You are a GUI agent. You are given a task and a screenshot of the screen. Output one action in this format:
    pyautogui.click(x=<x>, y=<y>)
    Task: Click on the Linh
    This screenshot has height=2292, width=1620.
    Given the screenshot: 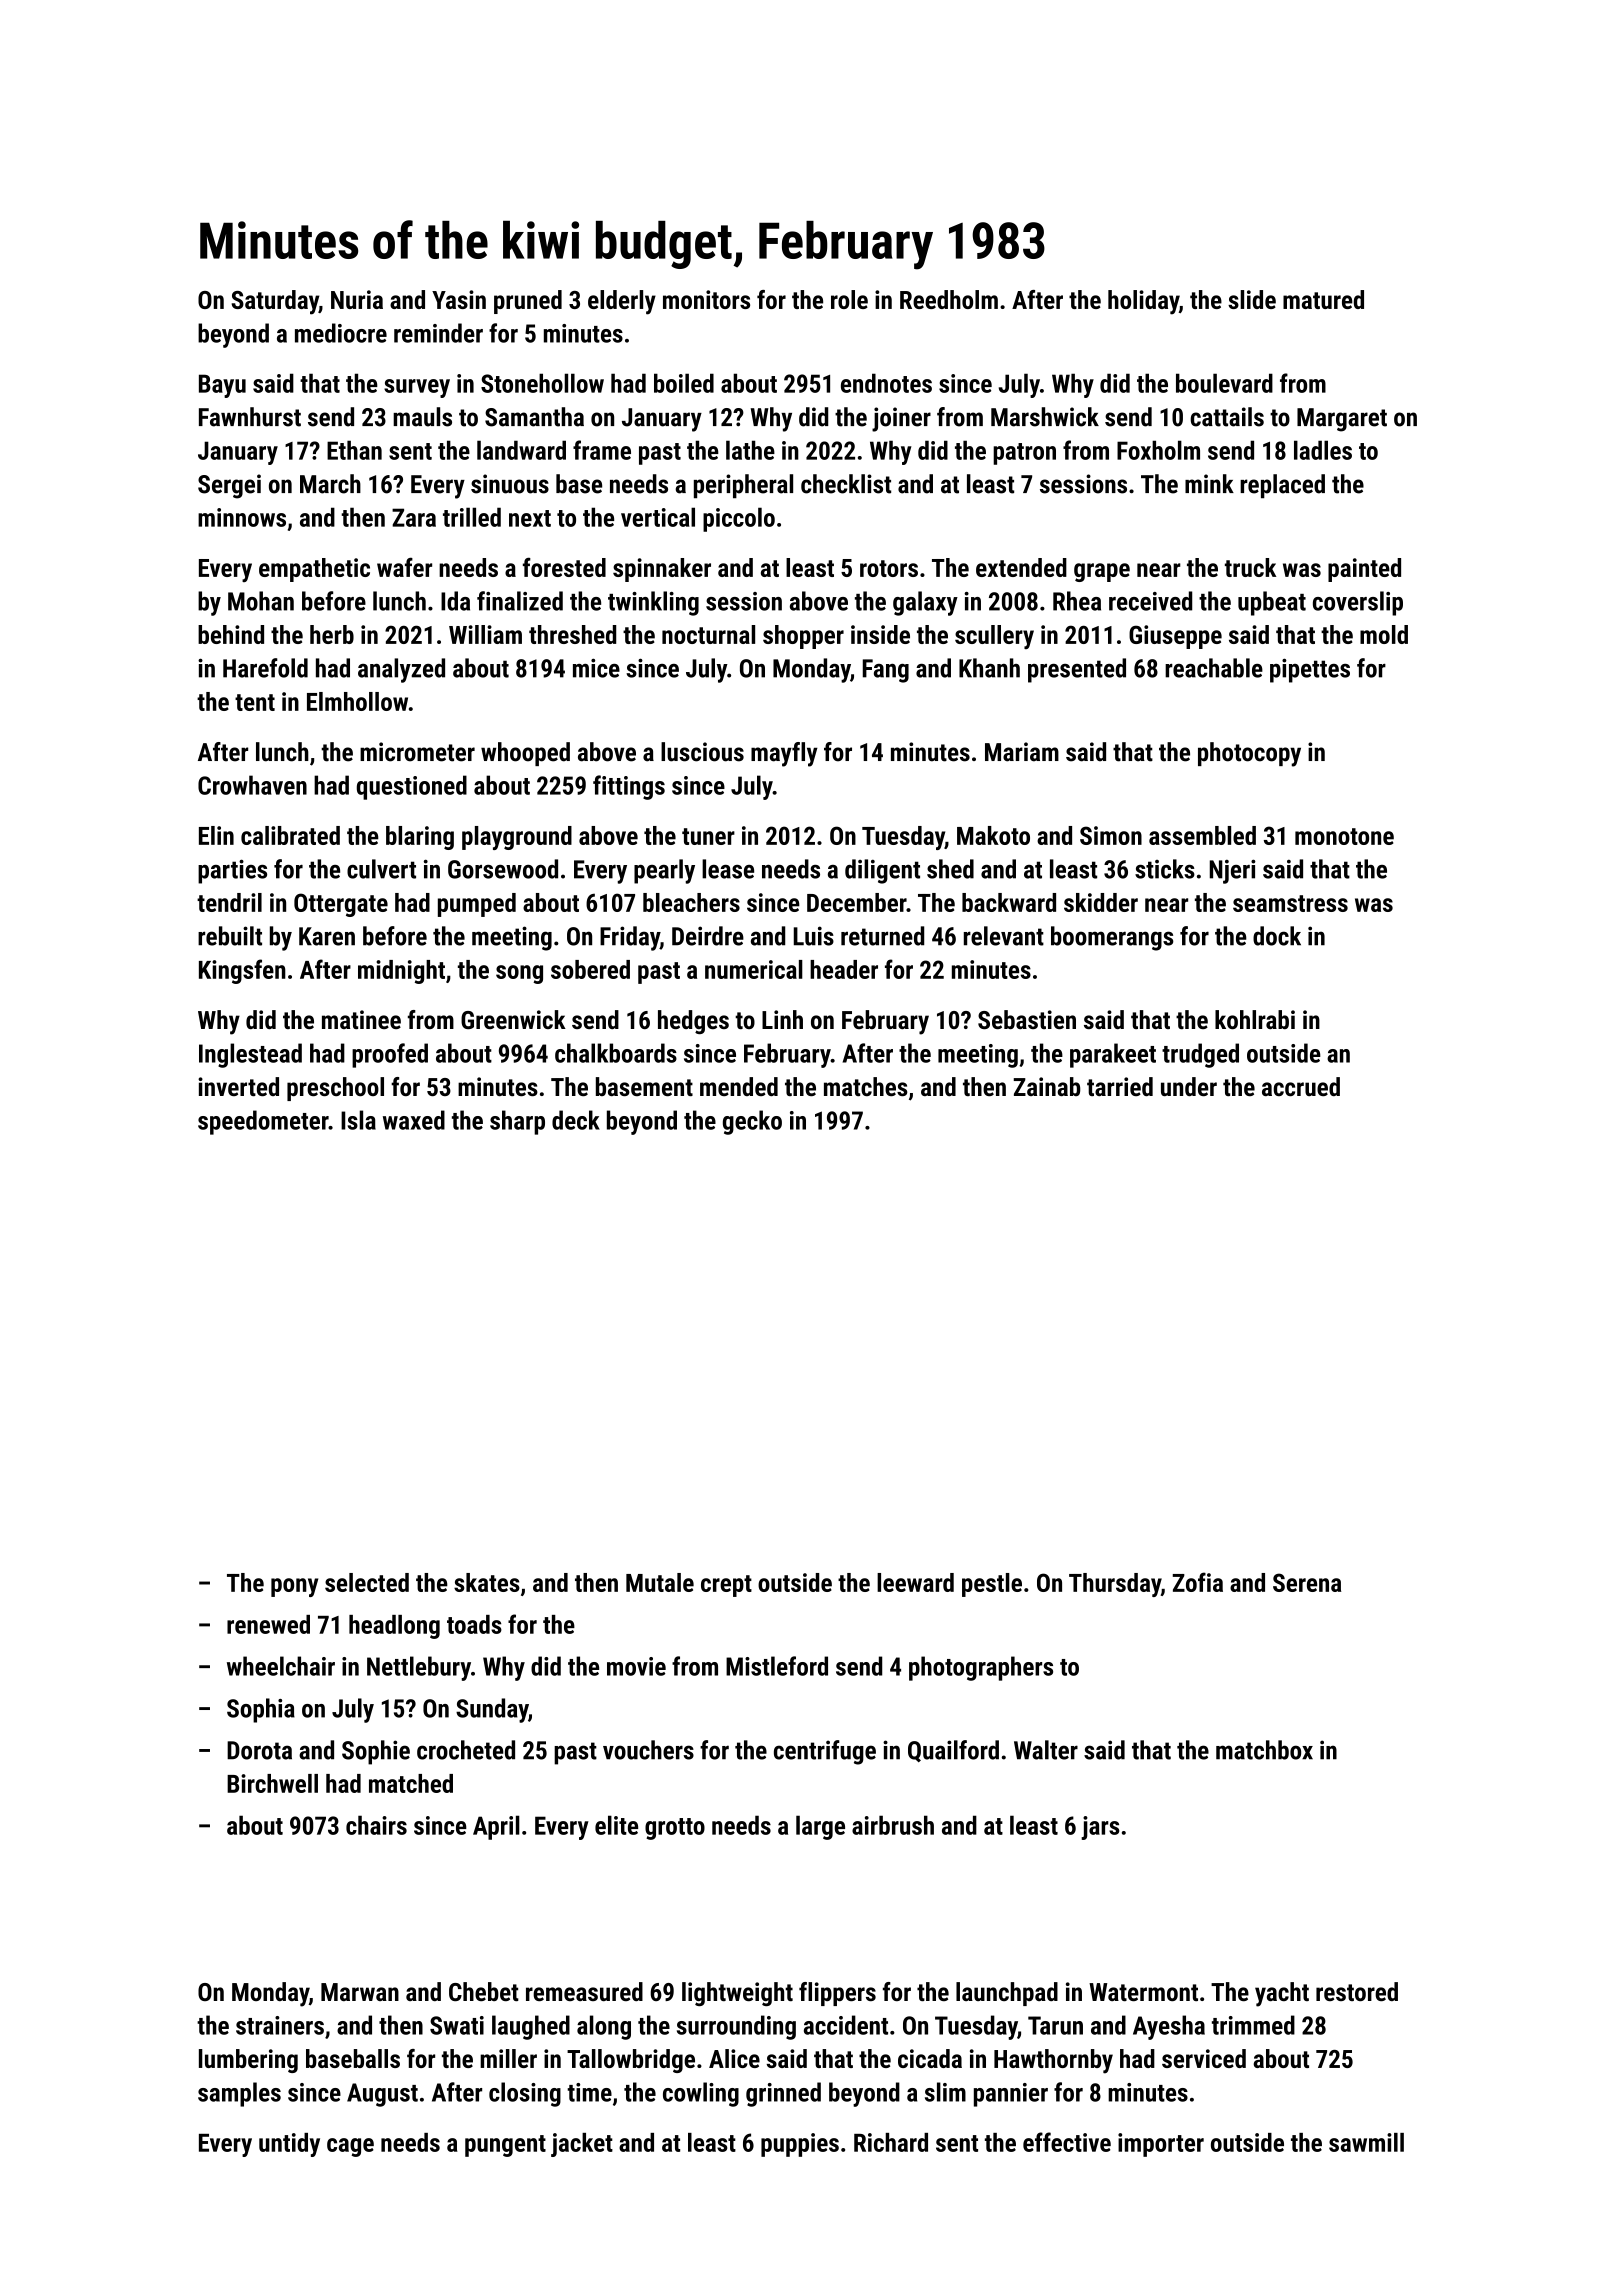 What is the action you would take?
    pyautogui.click(x=782, y=1019)
